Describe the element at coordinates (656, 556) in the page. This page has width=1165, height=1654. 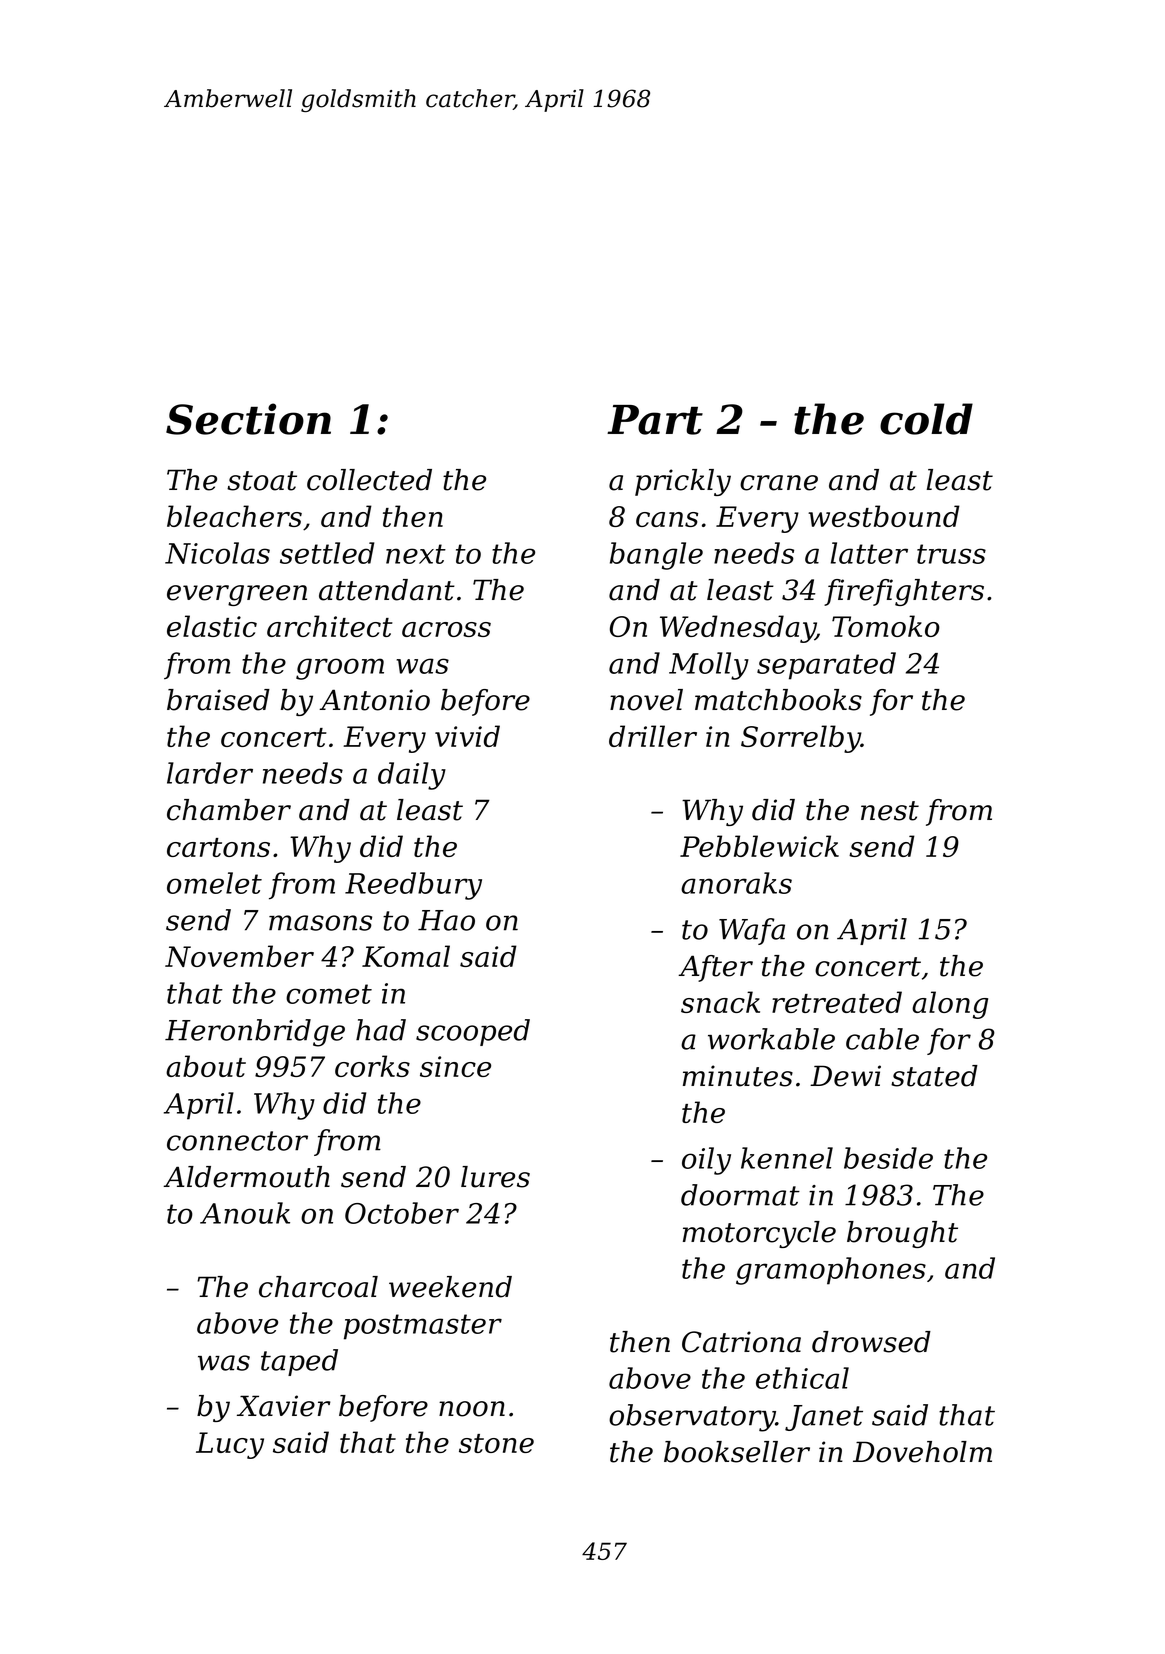
I see `bangle` at that location.
